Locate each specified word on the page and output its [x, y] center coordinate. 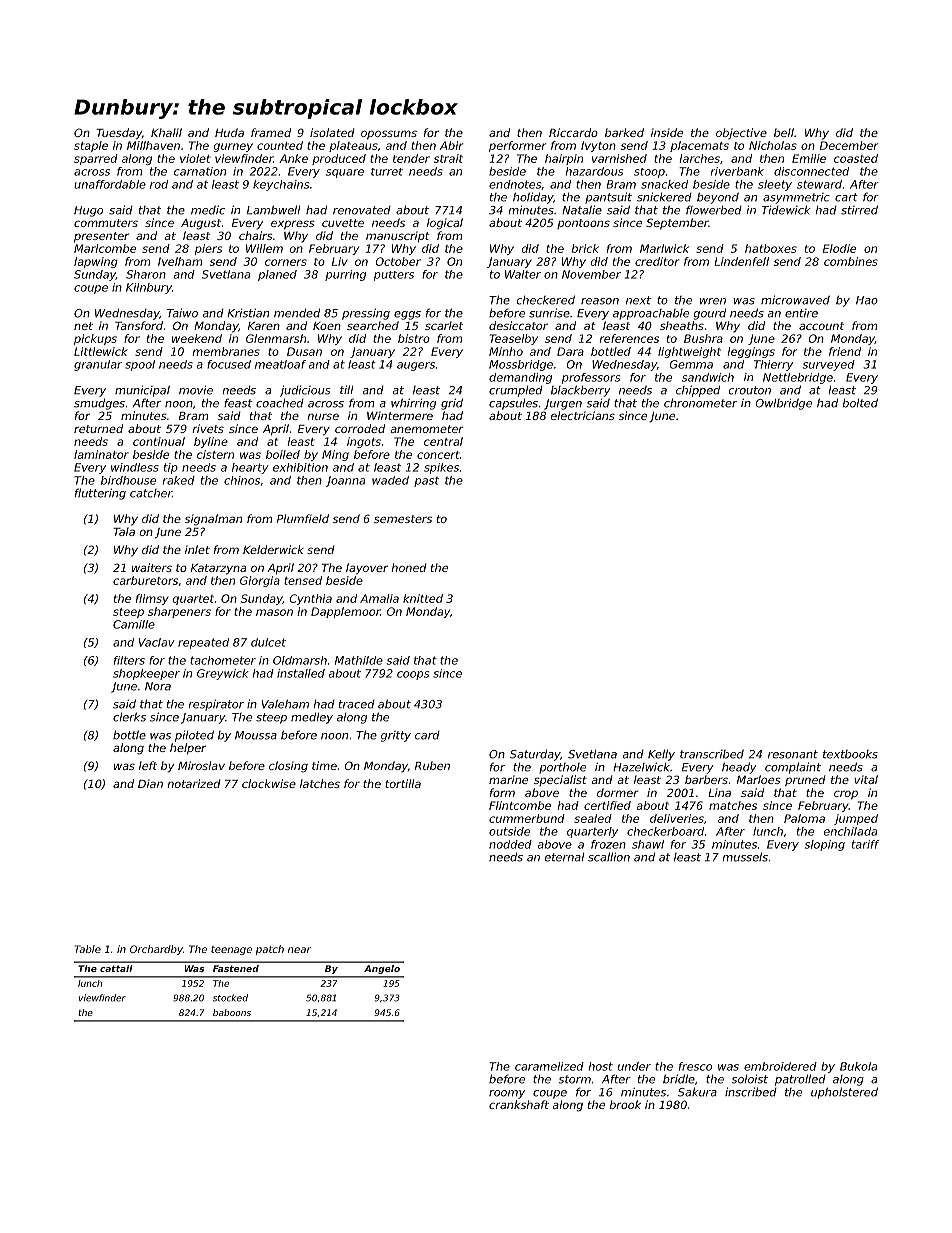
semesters [403, 519]
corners [286, 262]
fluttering [100, 494]
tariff [865, 844]
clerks [129, 717]
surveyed [829, 365]
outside [509, 831]
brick [585, 248]
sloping [825, 845]
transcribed [712, 754]
